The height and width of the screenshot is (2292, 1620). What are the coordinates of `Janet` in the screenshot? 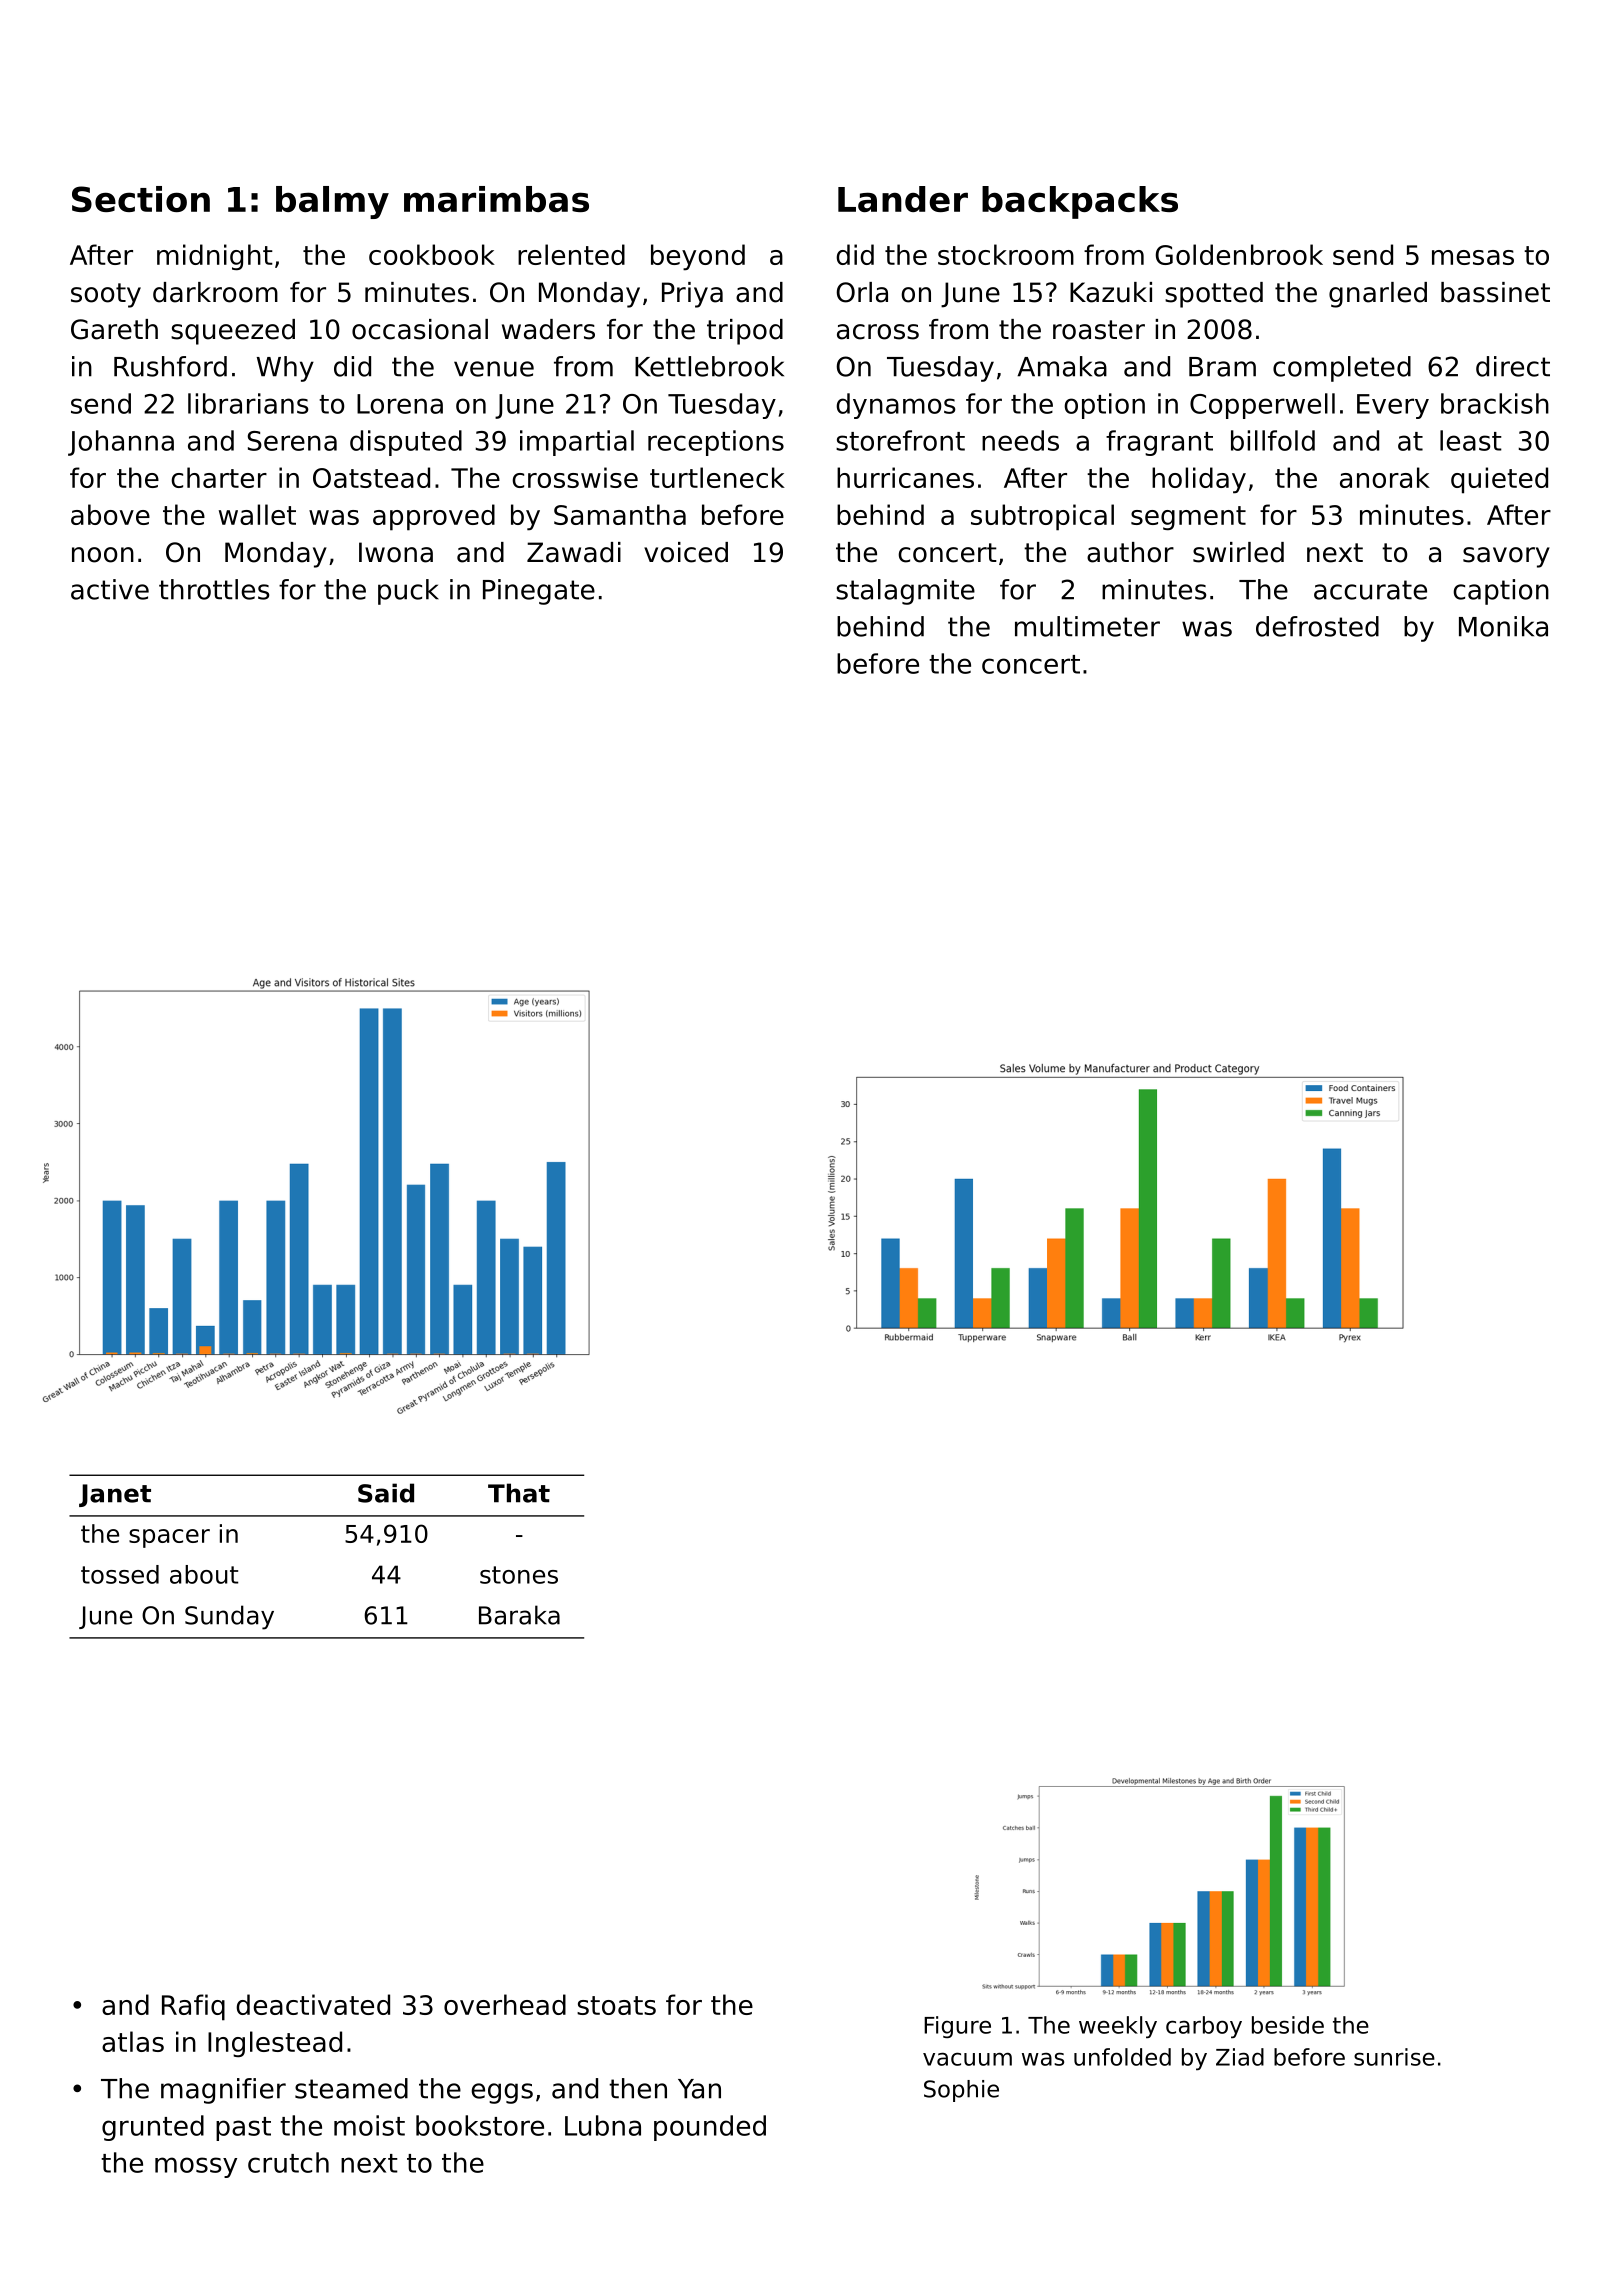 It's located at (115, 1495).
